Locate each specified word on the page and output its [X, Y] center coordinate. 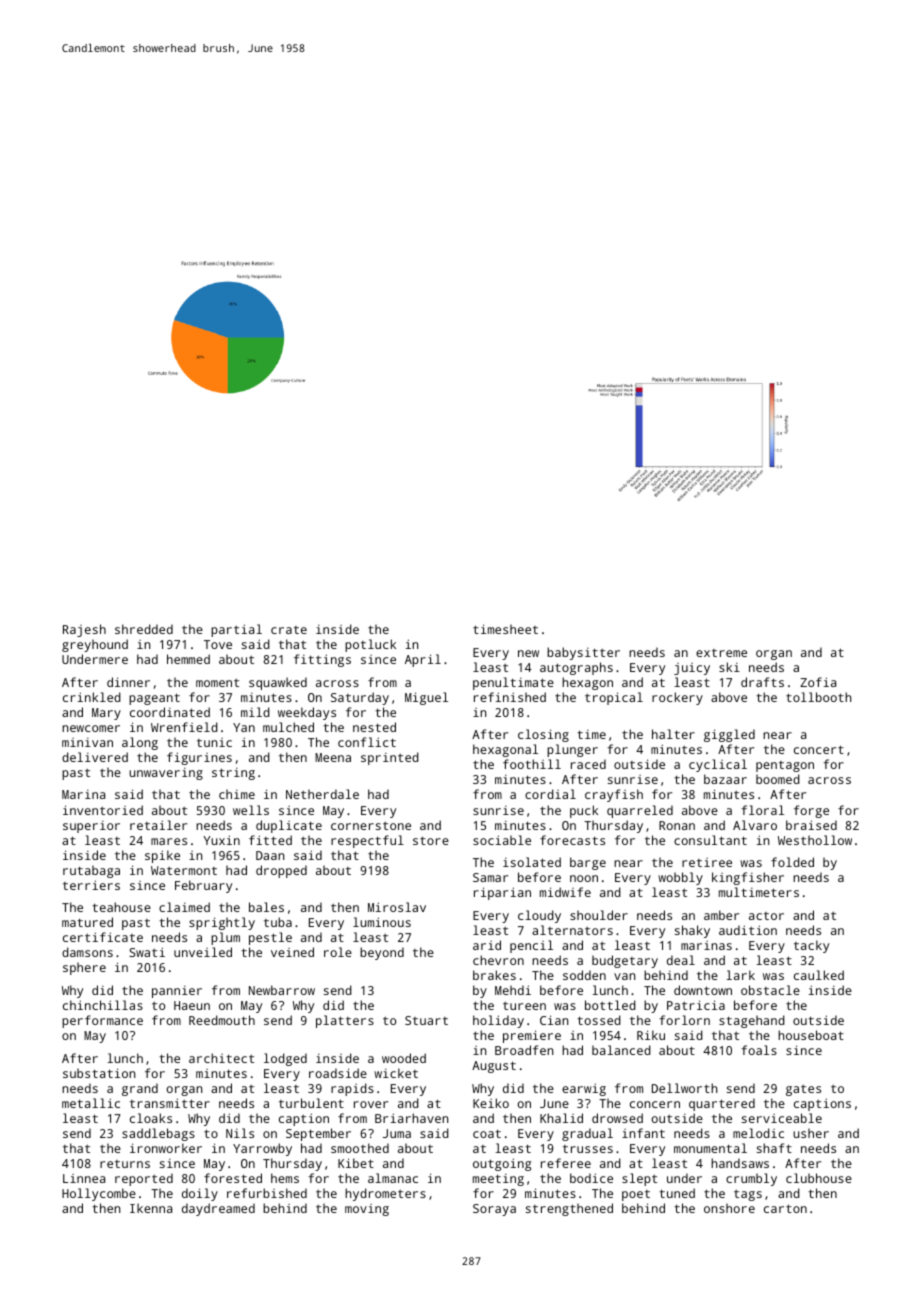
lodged [285, 1059]
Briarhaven [411, 1118]
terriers [91, 885]
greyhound [95, 645]
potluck [370, 645]
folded [792, 862]
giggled [729, 735]
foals [759, 1050]
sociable [502, 840]
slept [639, 1179]
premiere [532, 1036]
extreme [721, 653]
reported [144, 1179]
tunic [214, 742]
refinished [510, 697]
